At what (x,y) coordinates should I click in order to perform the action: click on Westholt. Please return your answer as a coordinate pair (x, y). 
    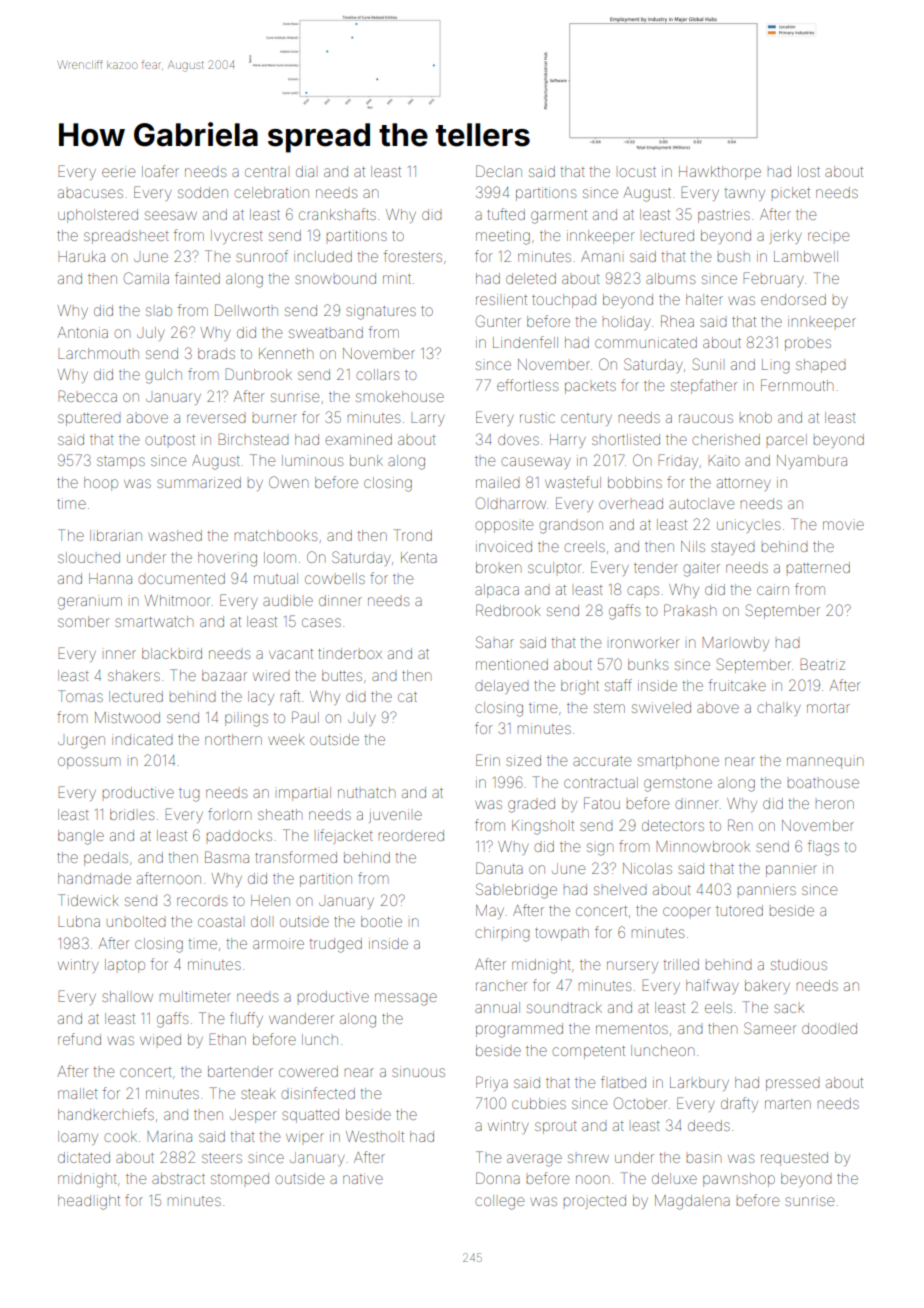
    Looking at the image, I should click on (375, 1136).
